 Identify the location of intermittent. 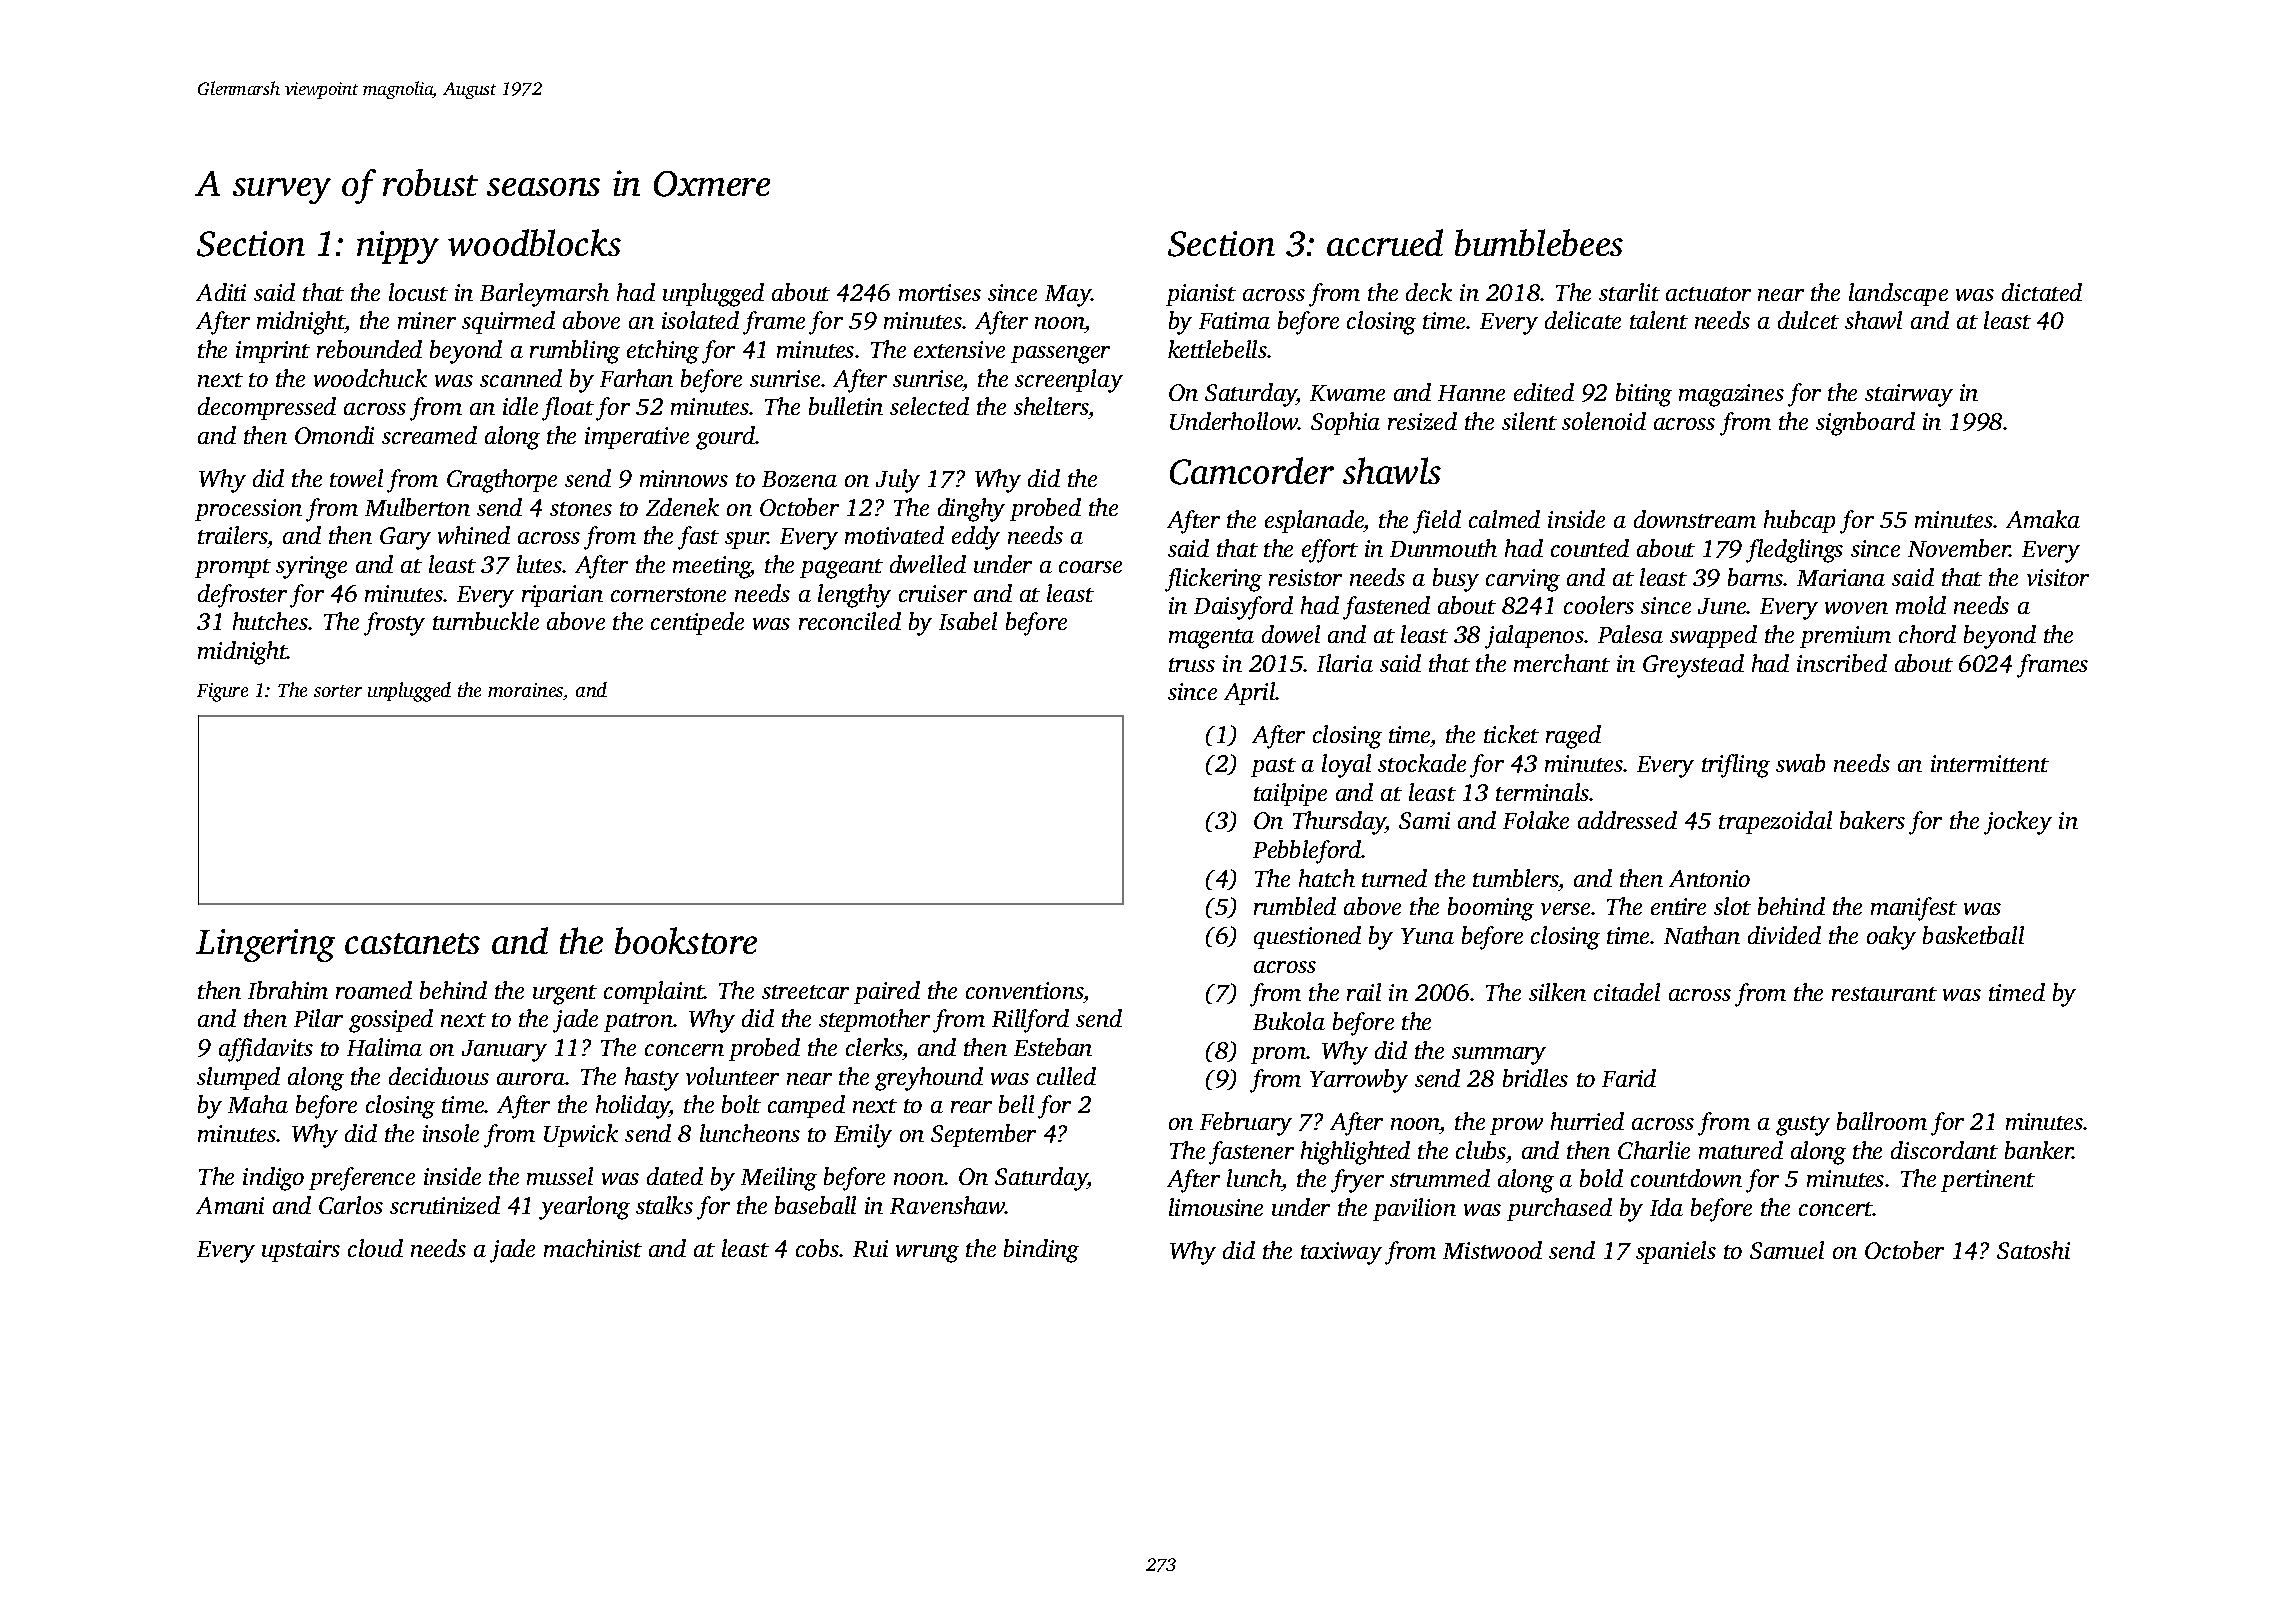
(1990, 763).
